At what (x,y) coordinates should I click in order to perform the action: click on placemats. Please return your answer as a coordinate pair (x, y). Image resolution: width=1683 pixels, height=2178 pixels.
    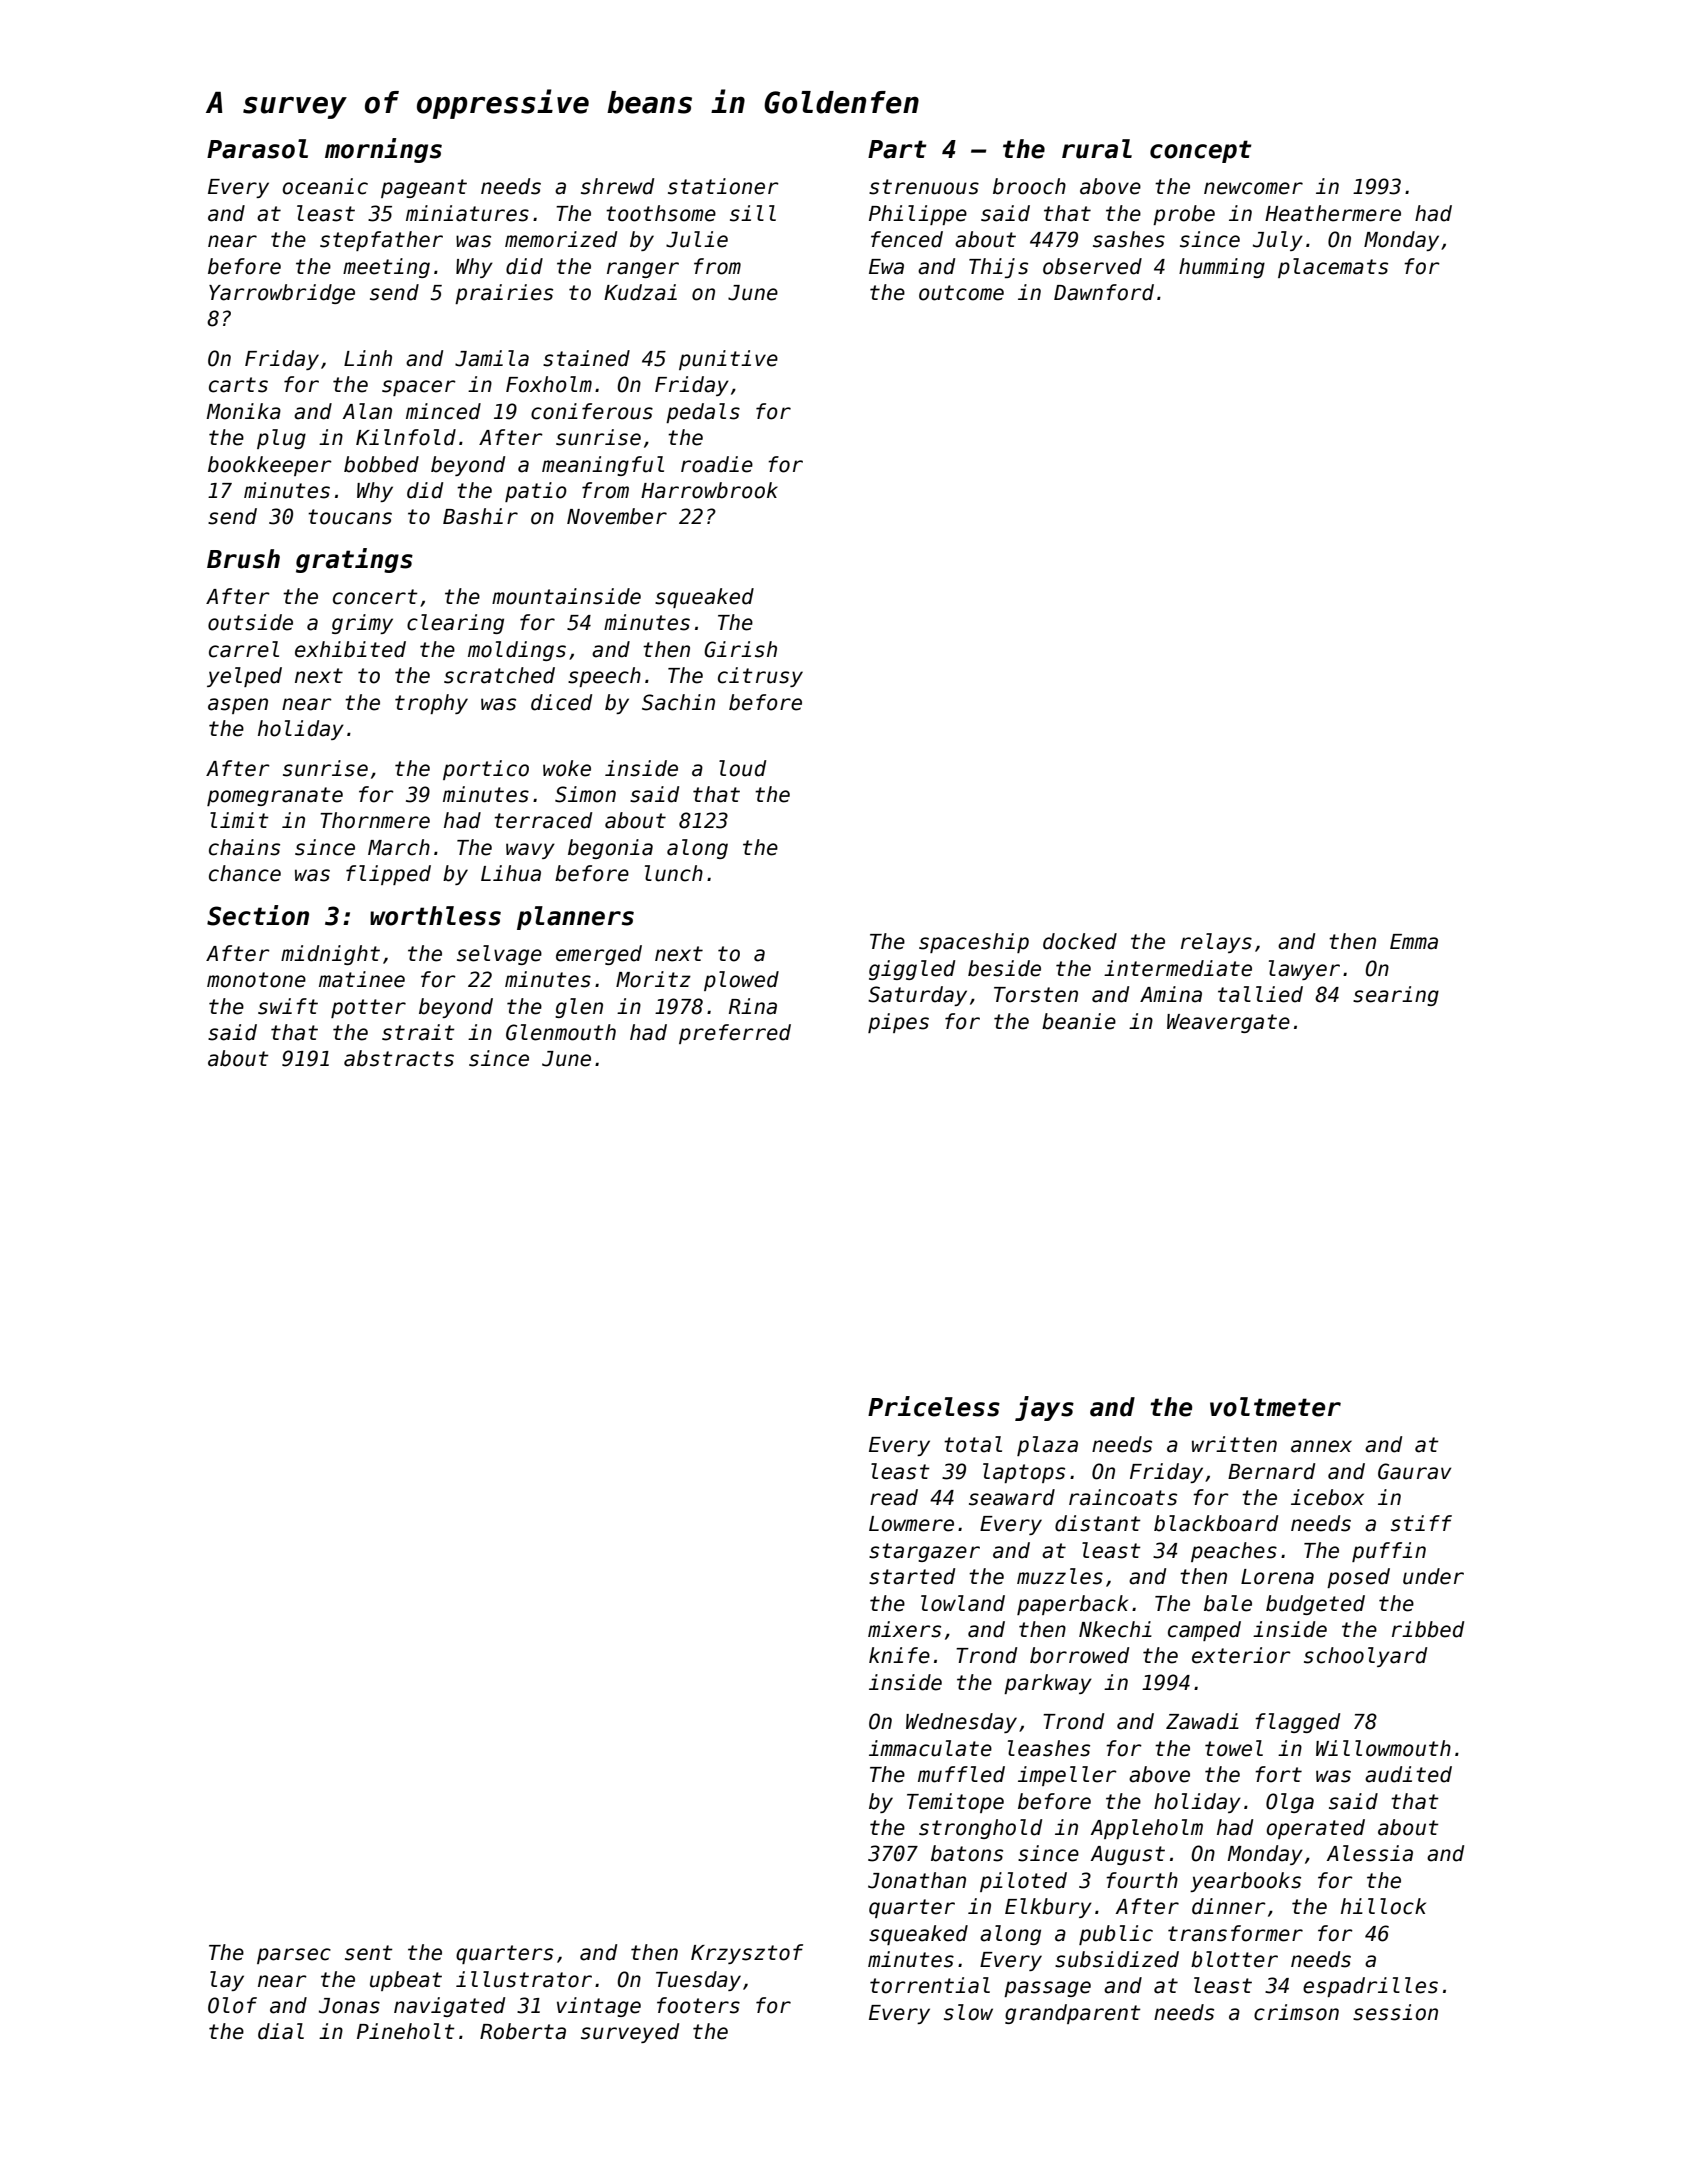
    Looking at the image, I should click on (1333, 268).
